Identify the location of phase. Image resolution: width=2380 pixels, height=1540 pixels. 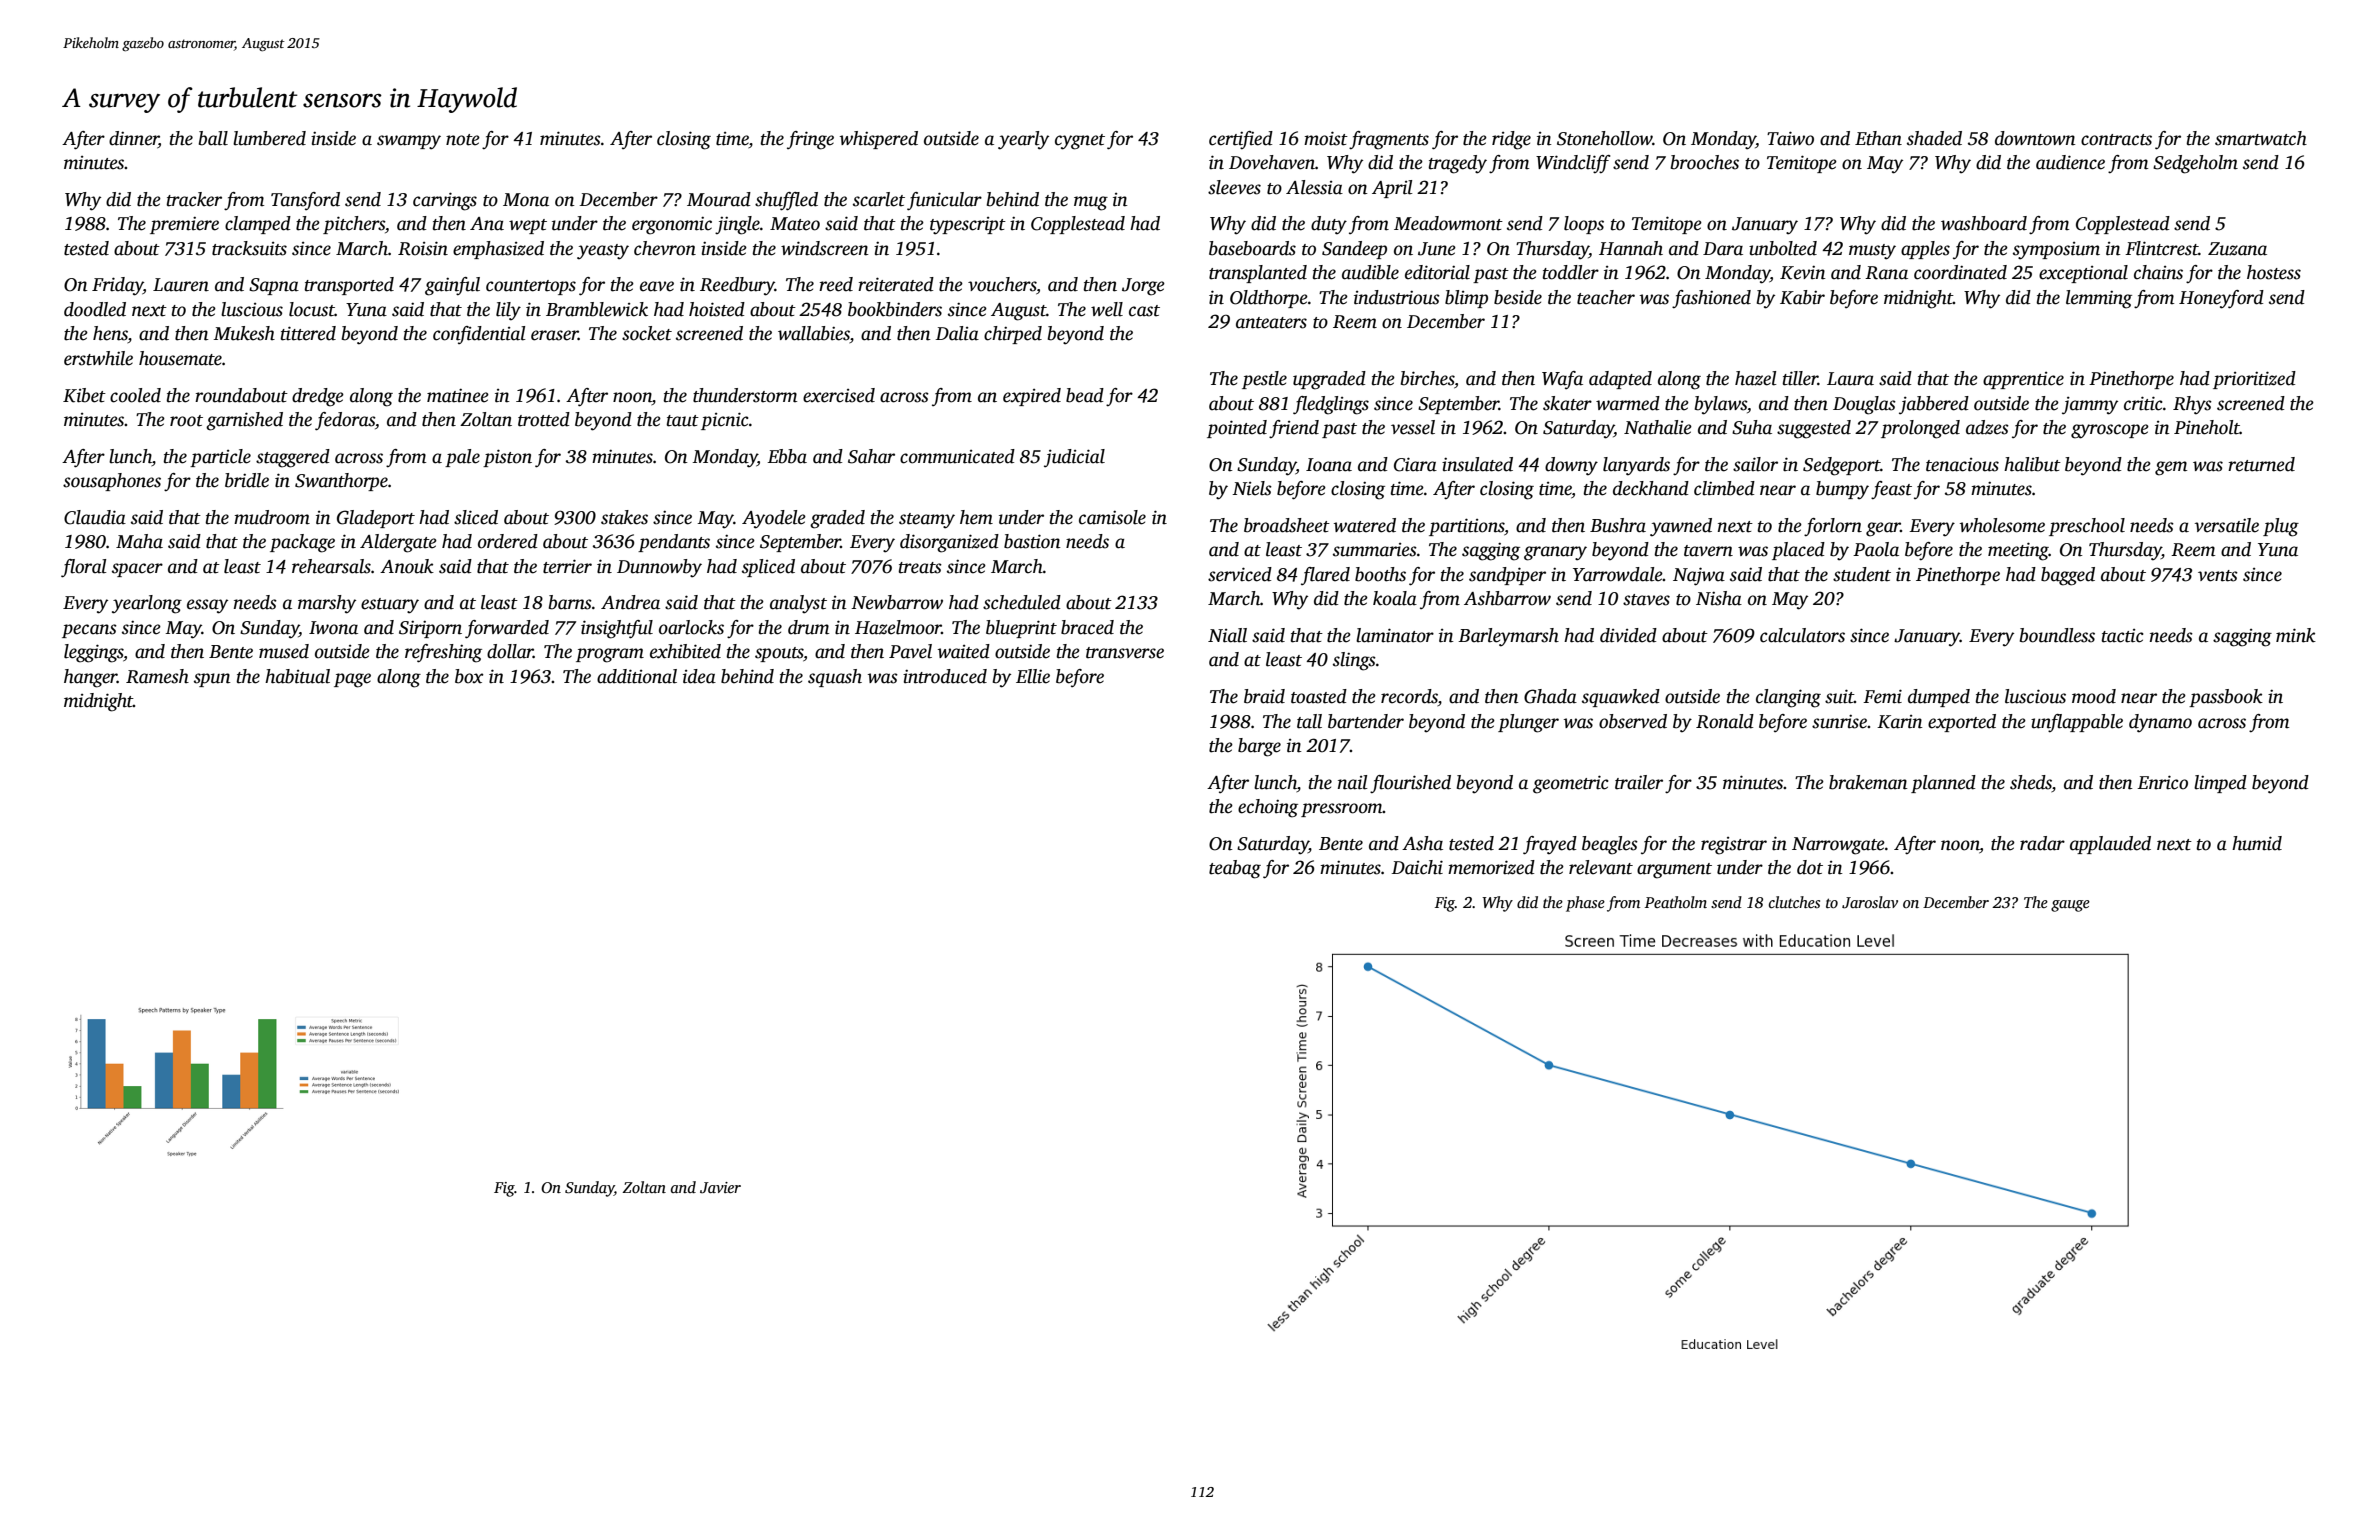
(1585, 904).
